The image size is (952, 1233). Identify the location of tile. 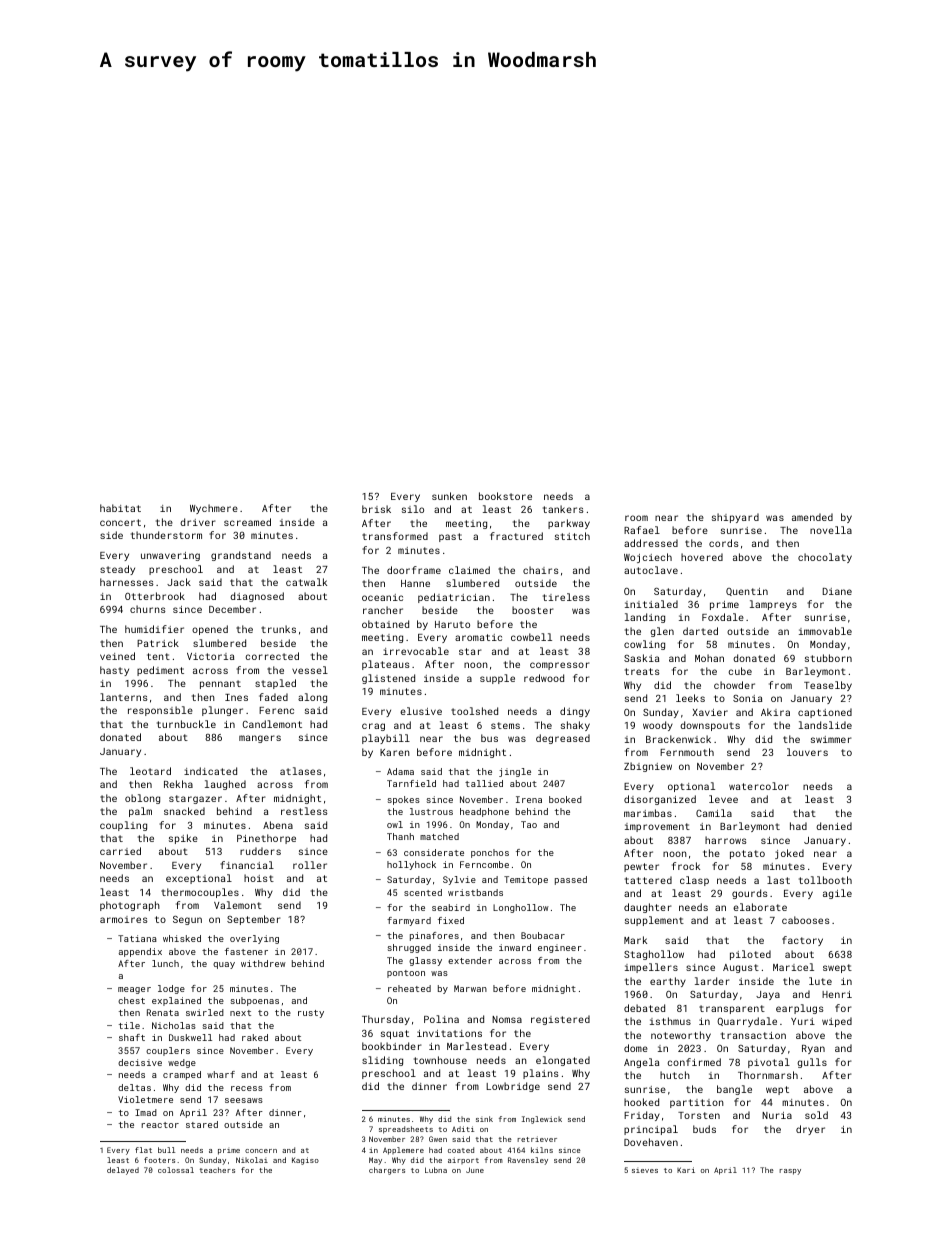
(129, 1025).
